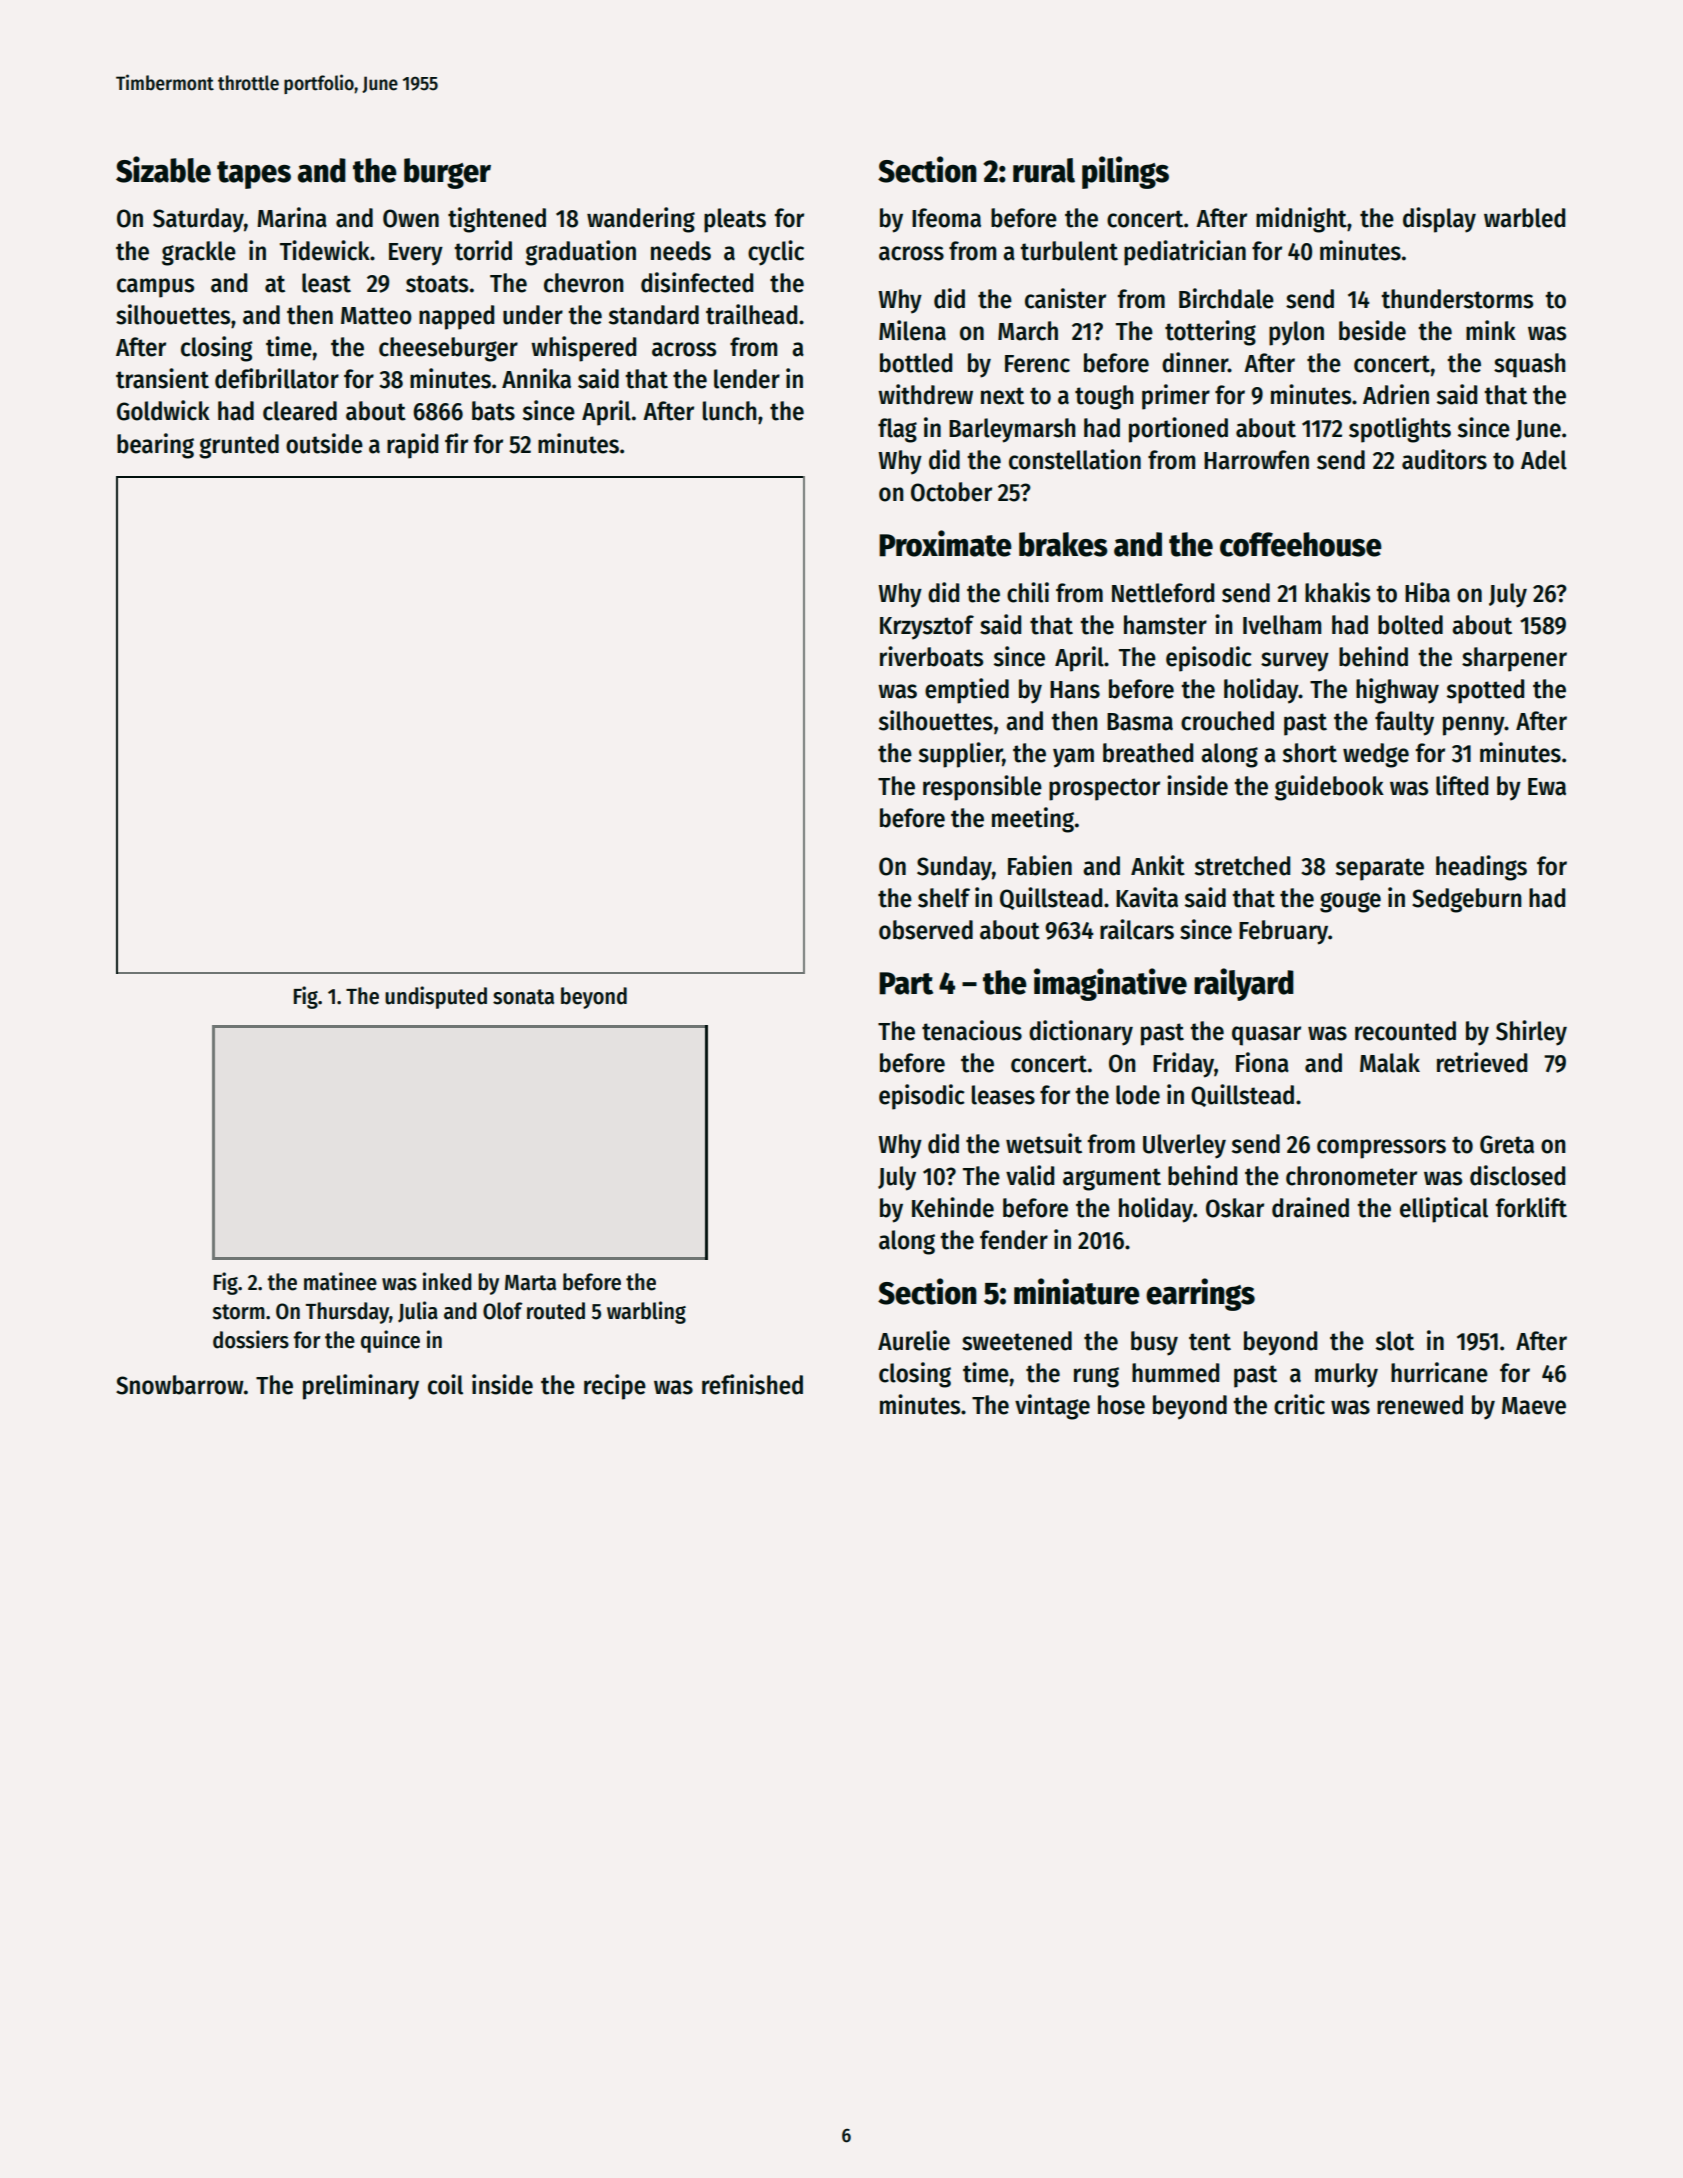 This screenshot has height=2178, width=1683. I want to click on Proximate, so click(945, 543).
